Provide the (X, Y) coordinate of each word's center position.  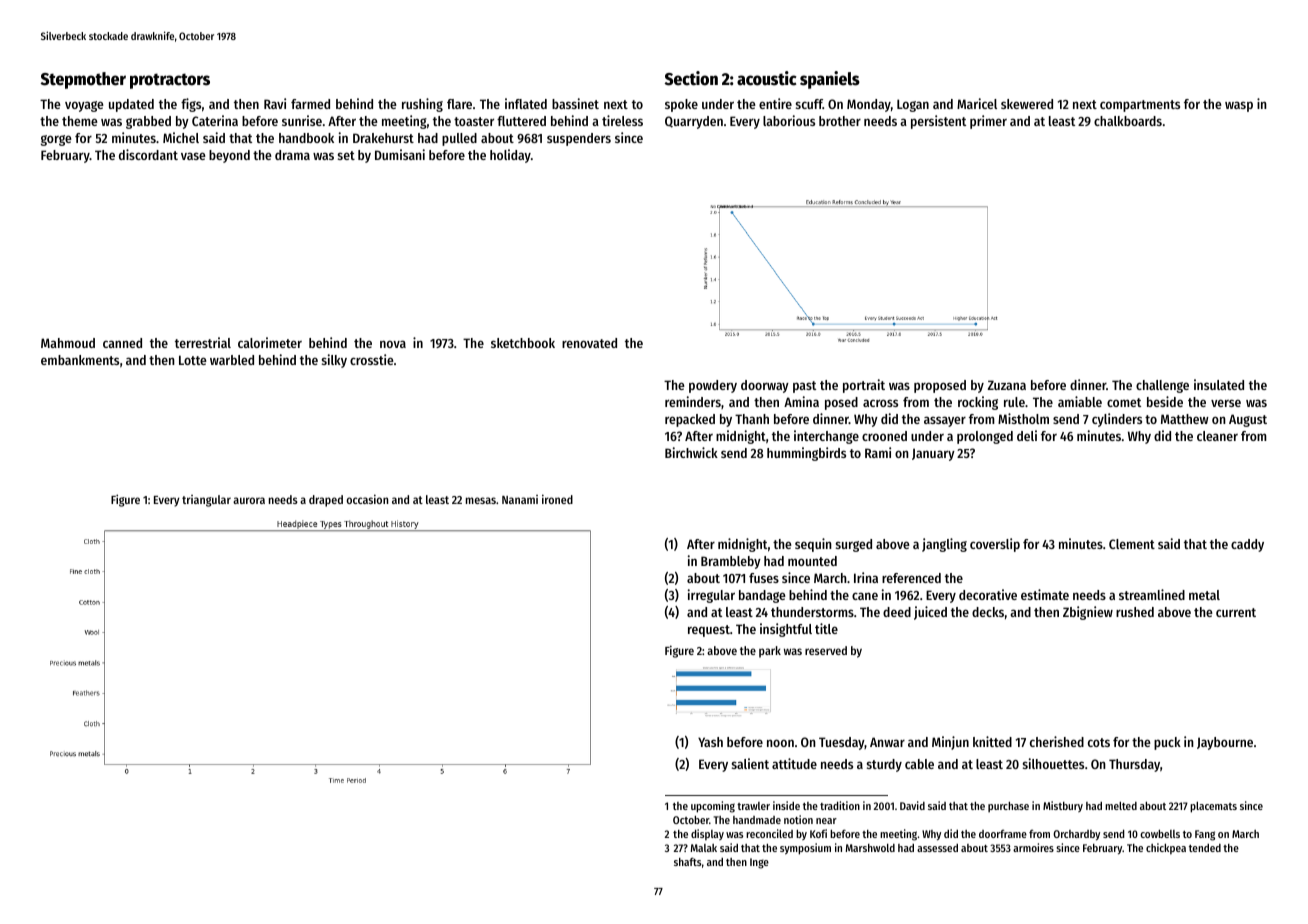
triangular (206, 501)
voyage (84, 106)
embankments (80, 360)
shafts (687, 861)
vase (193, 156)
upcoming (713, 807)
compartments (1140, 106)
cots (1099, 742)
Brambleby (731, 562)
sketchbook (523, 343)
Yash (710, 742)
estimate (1045, 594)
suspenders (579, 139)
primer (988, 122)
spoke (681, 105)
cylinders (1117, 420)
